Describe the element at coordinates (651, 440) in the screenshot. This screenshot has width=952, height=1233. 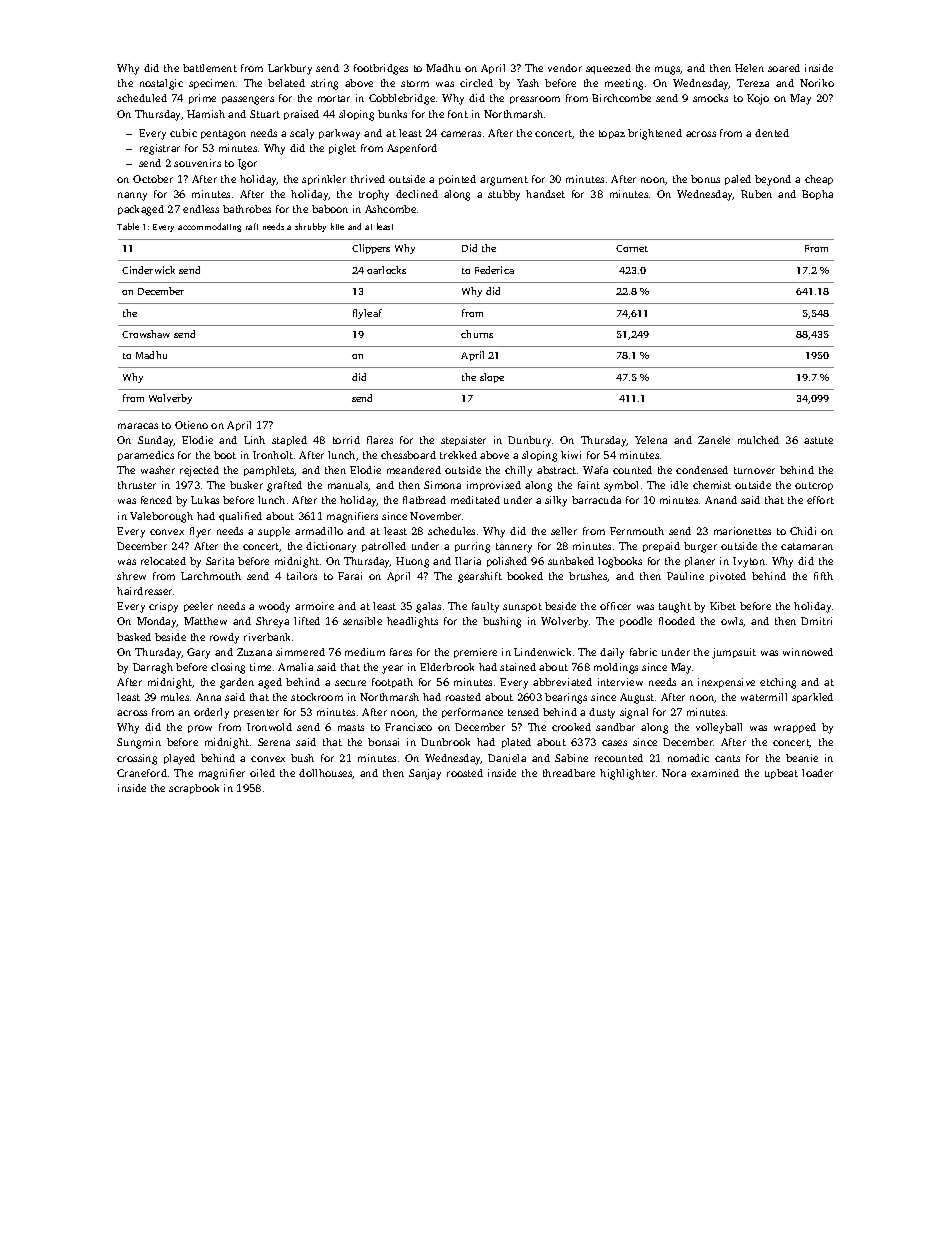
I see `Yelena` at that location.
